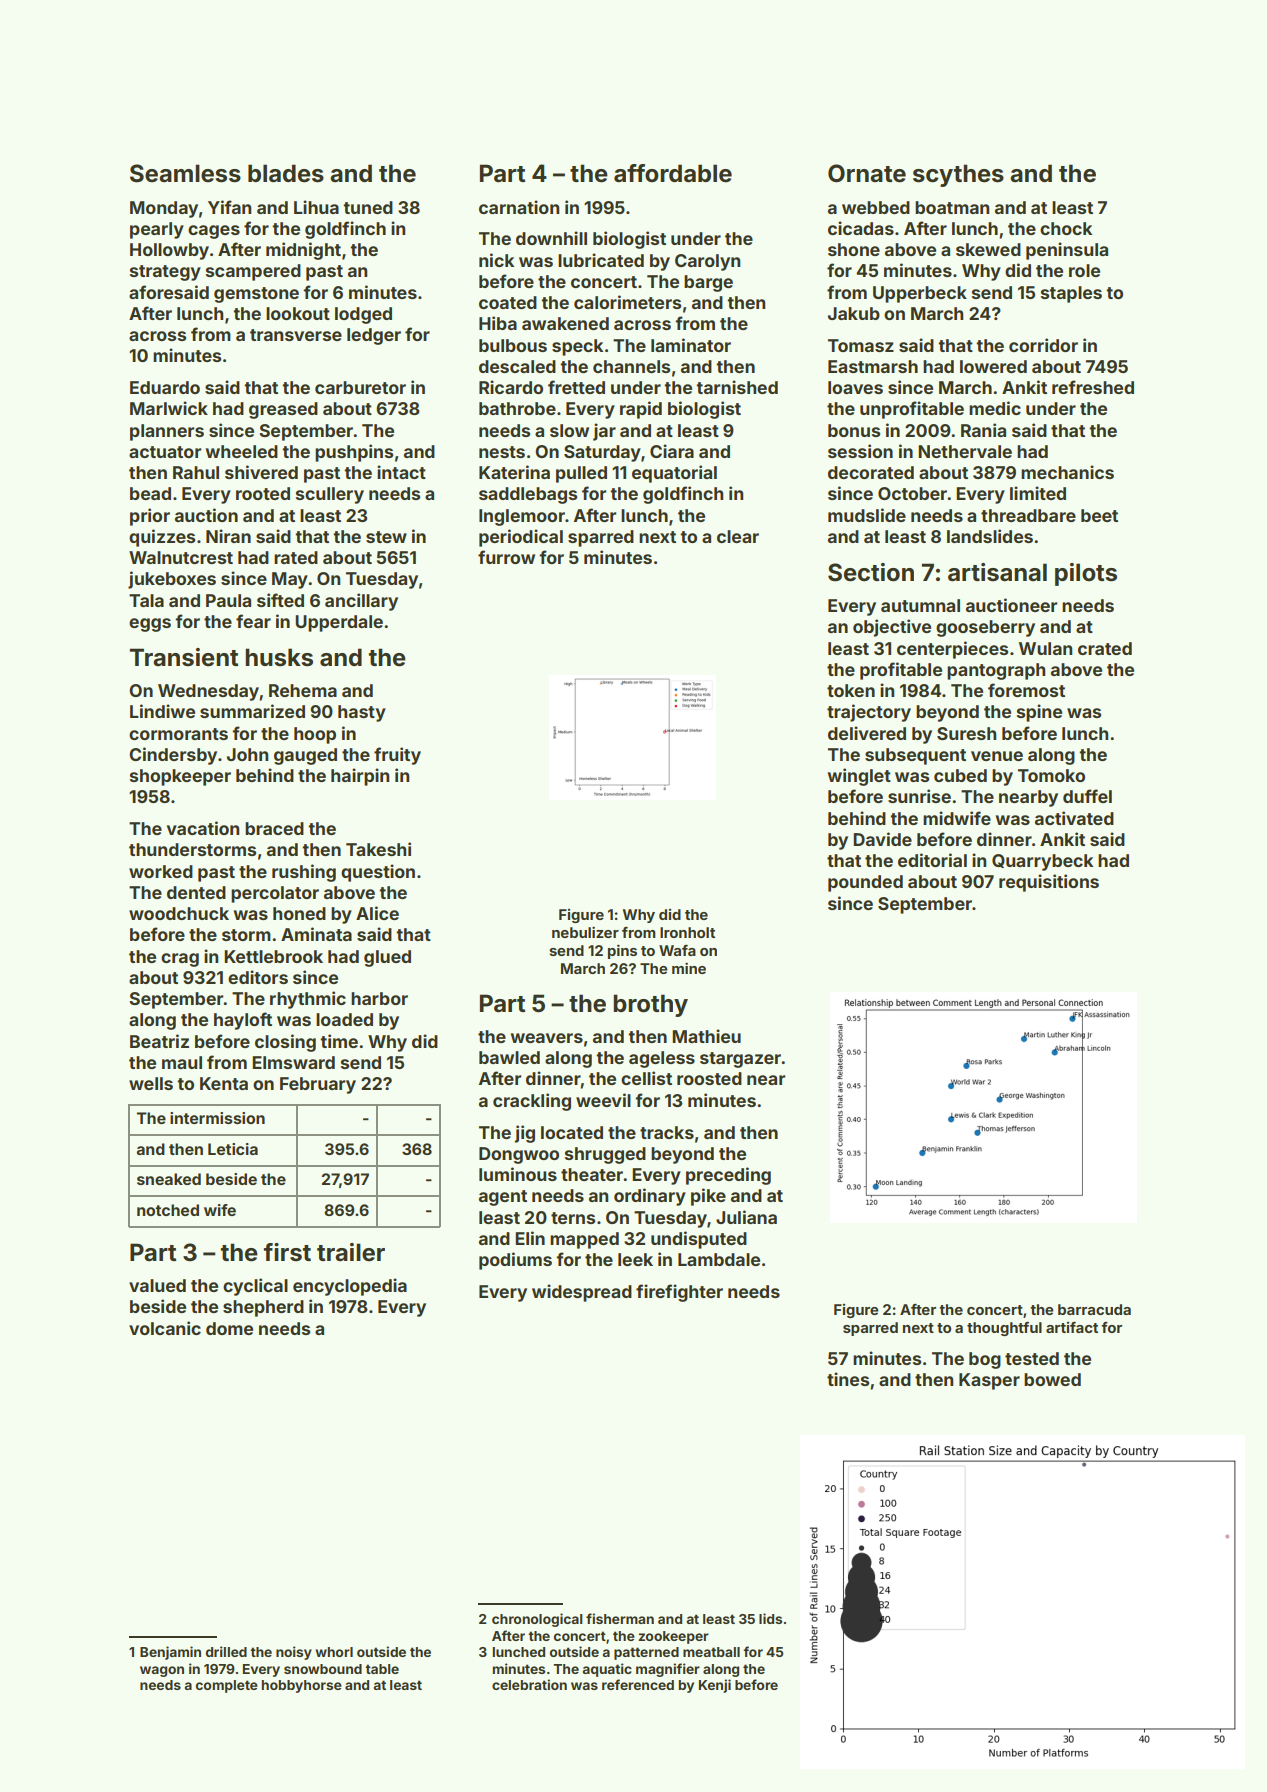 This screenshot has height=1792, width=1267. I want to click on mine, so click(689, 968).
